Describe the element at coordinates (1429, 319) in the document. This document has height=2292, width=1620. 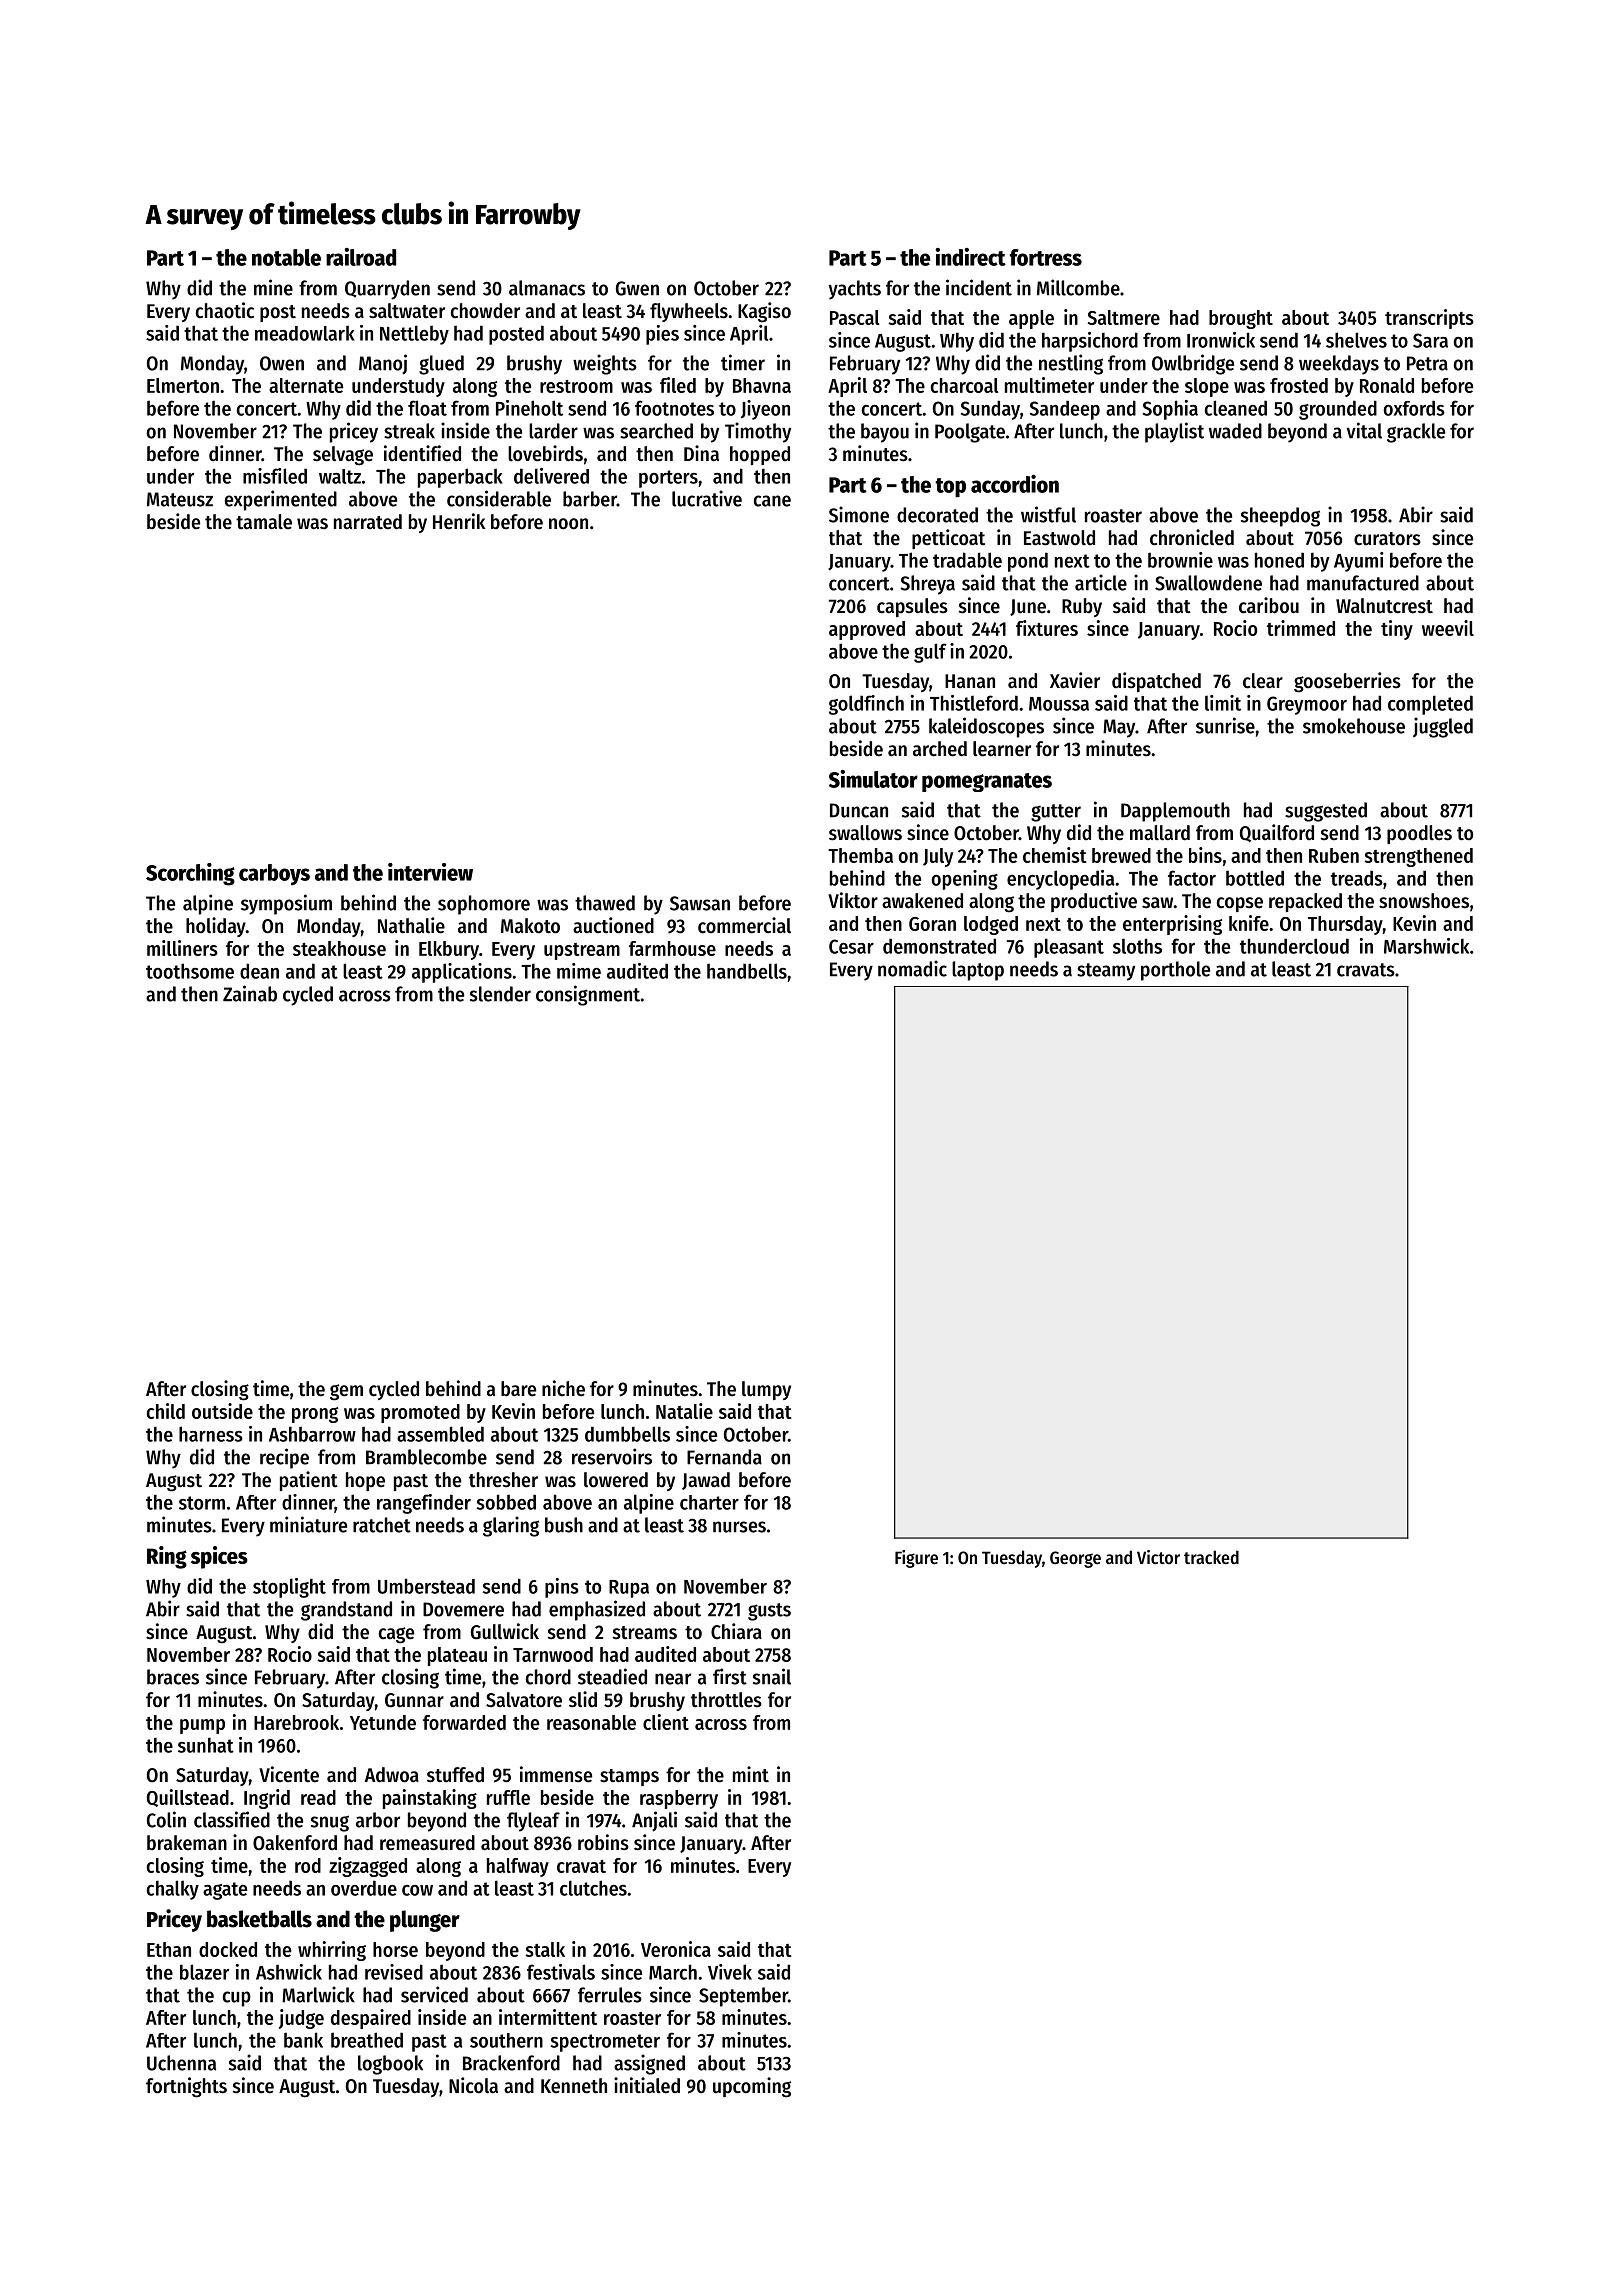
I see `transcripts` at that location.
